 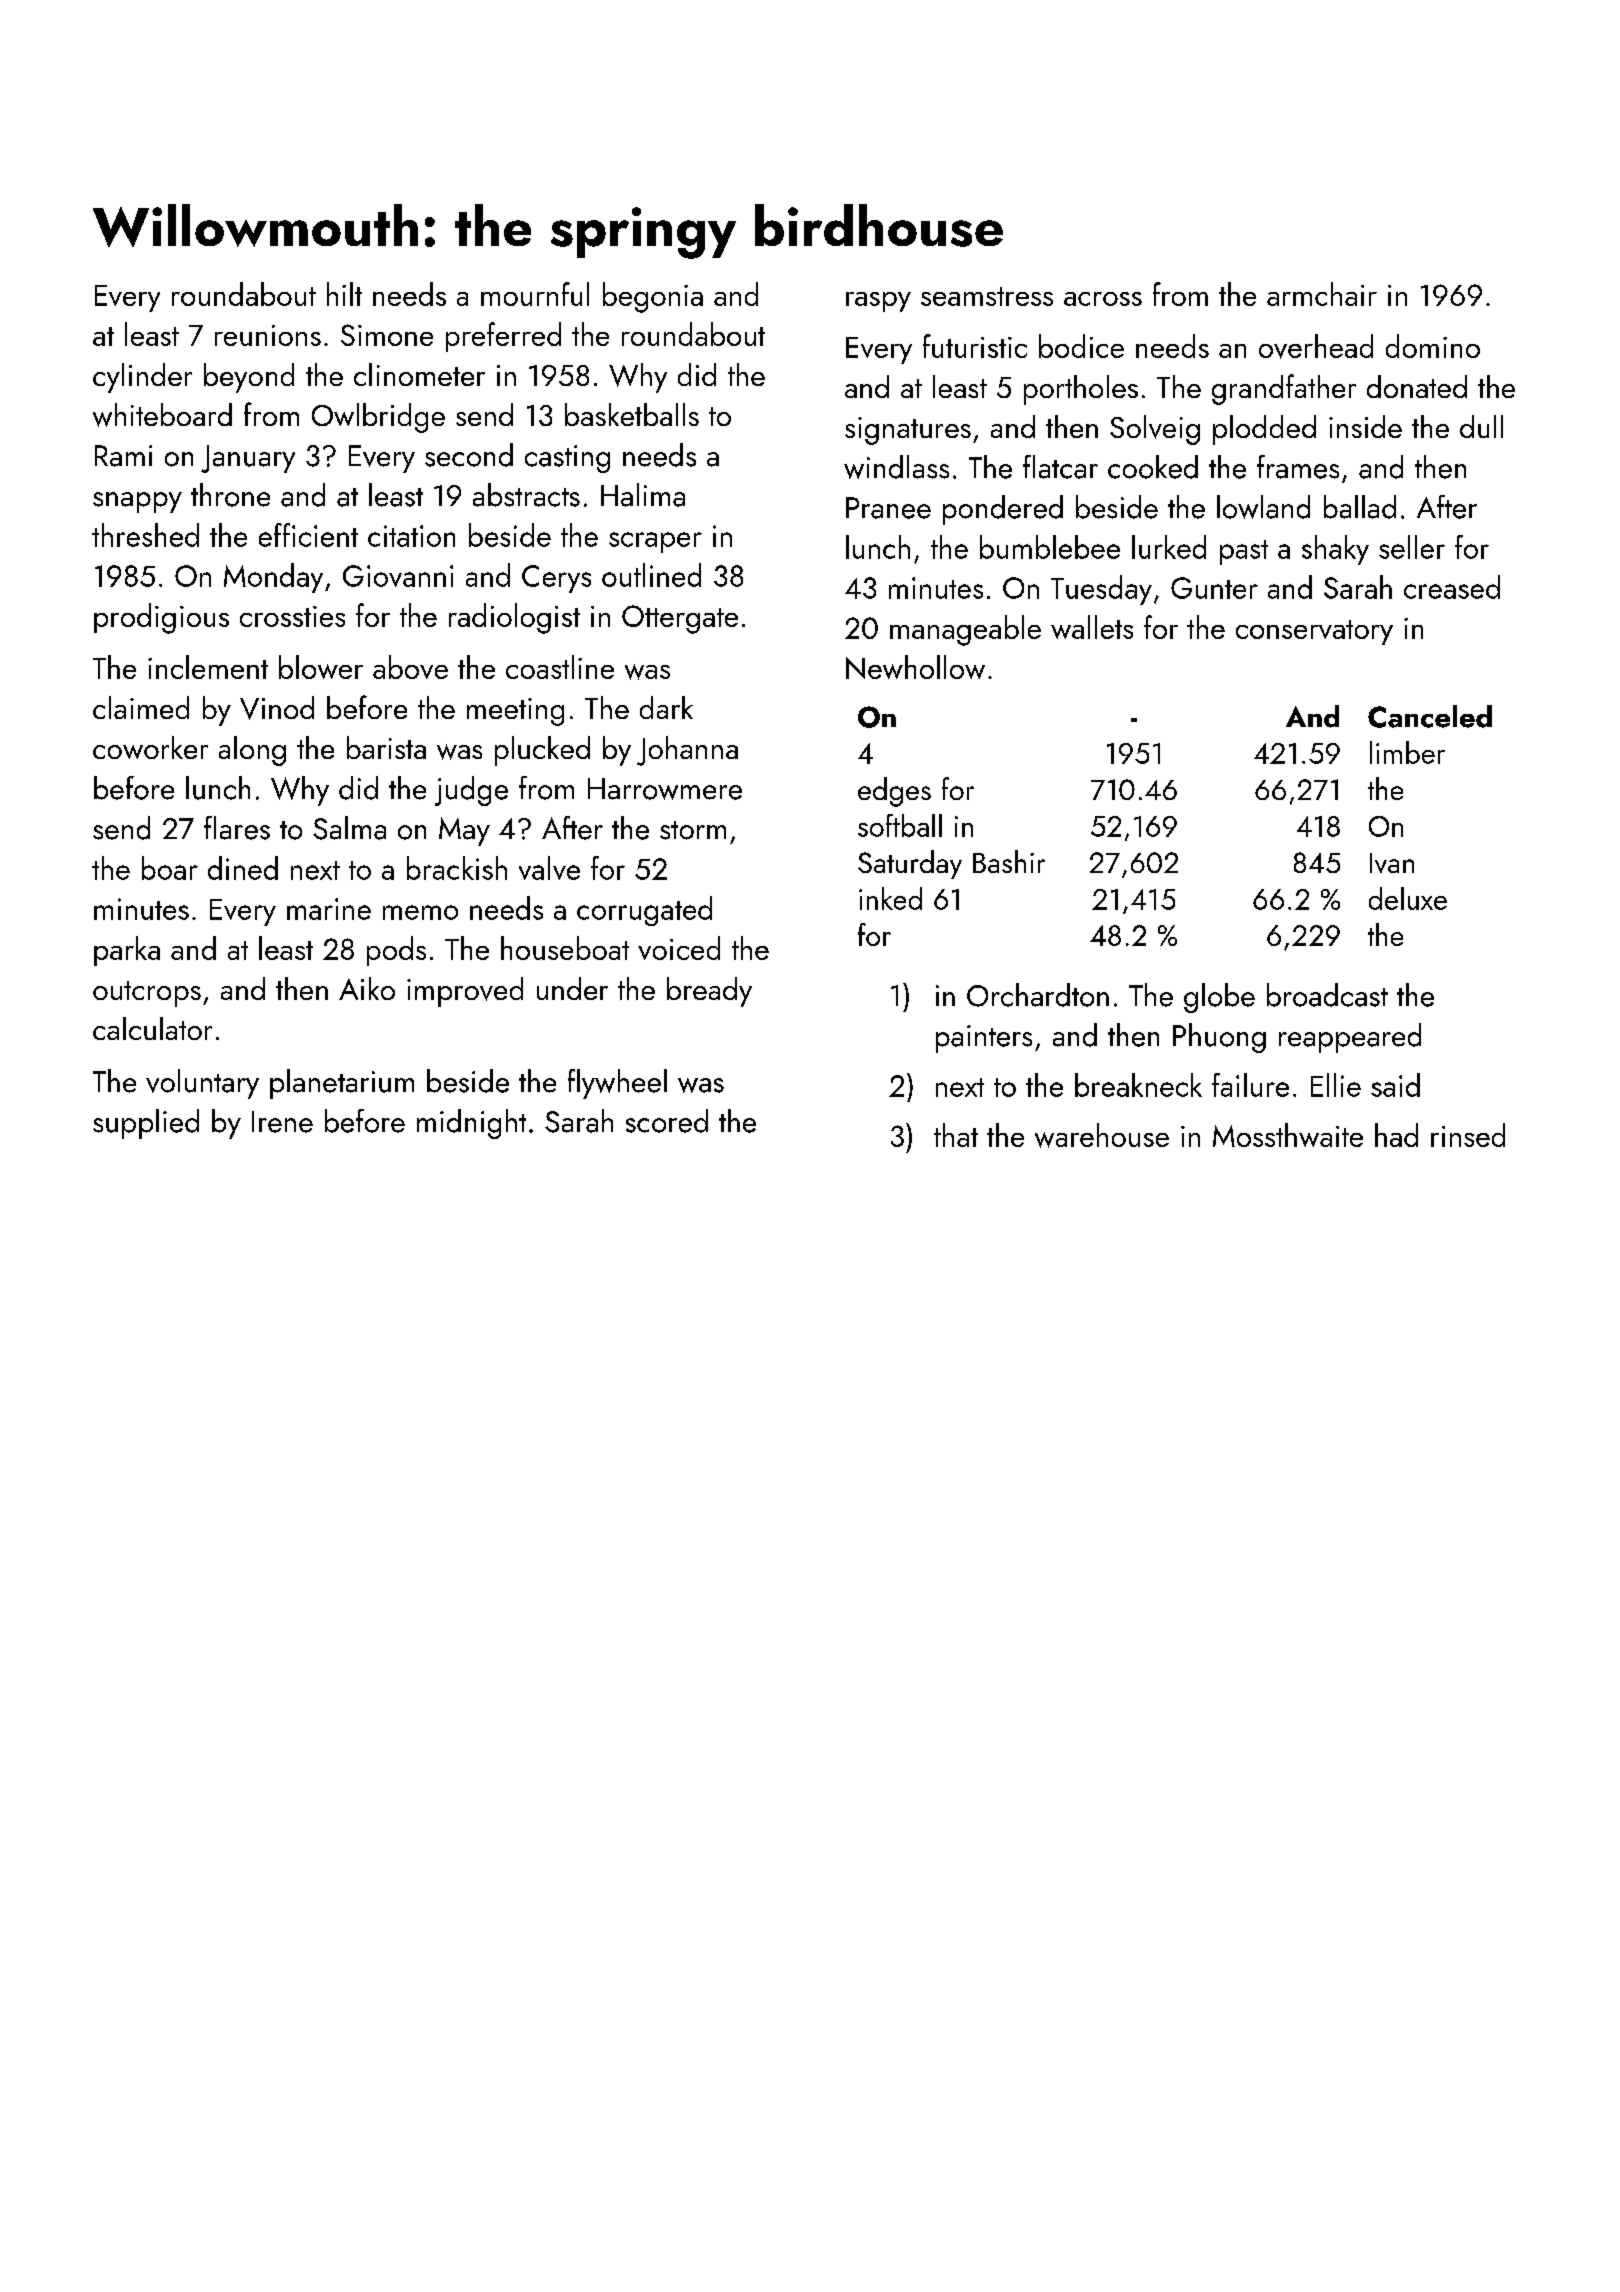 I want to click on softball, so click(x=900, y=825).
